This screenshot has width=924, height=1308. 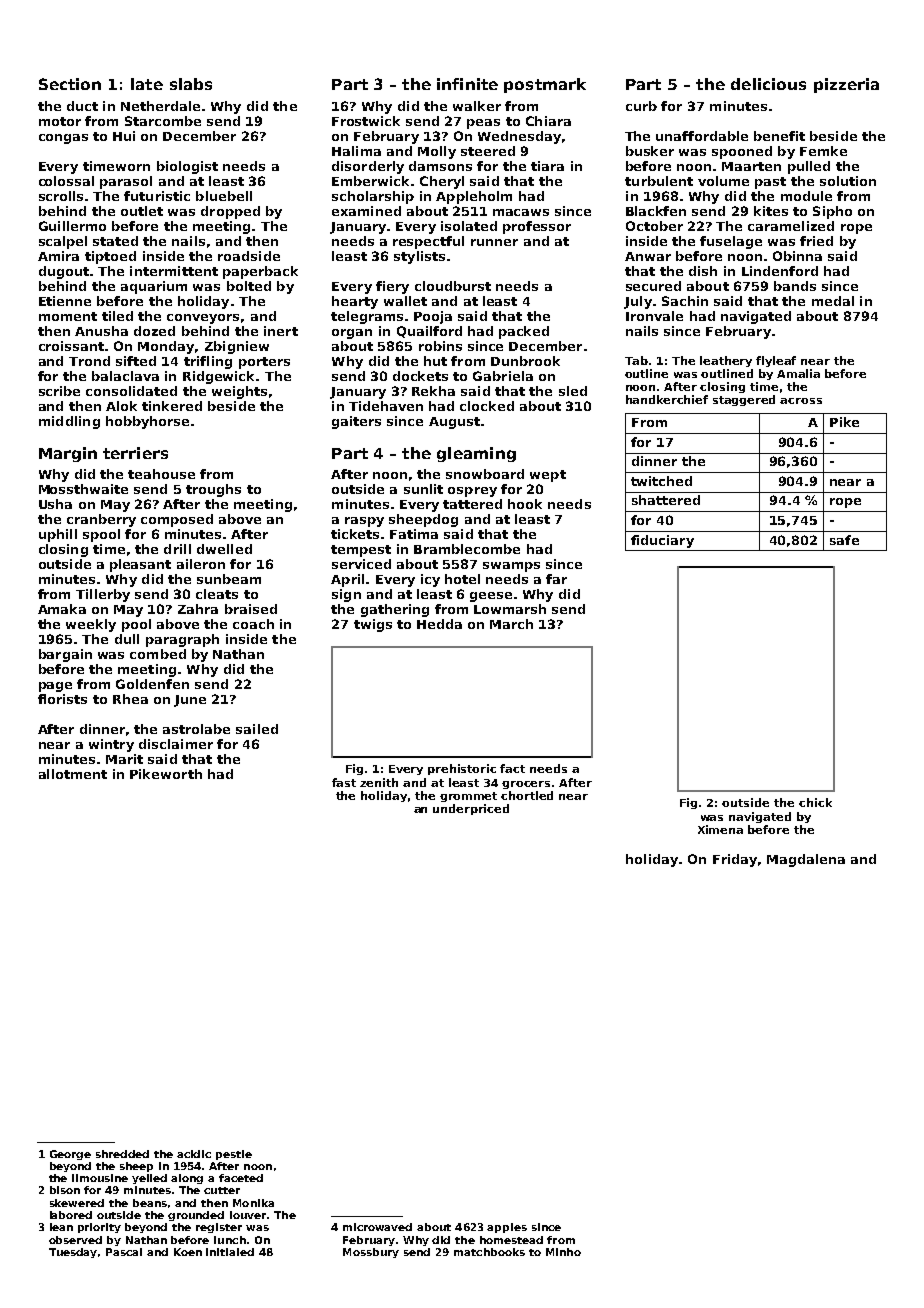 What do you see at coordinates (776, 361) in the screenshot?
I see `flyleaf` at bounding box center [776, 361].
